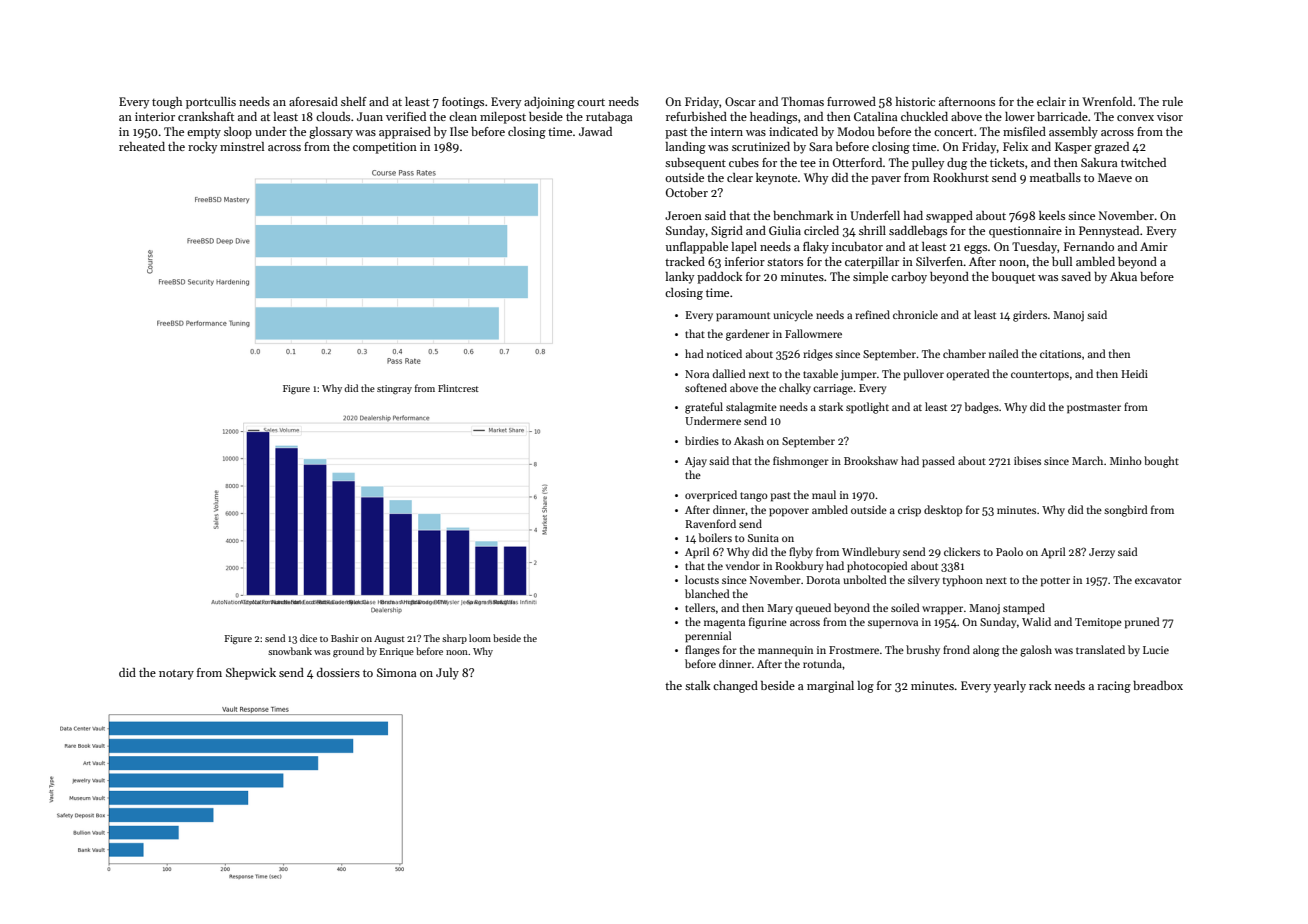 This image has height=924, width=1308. I want to click on pullover, so click(924, 375).
